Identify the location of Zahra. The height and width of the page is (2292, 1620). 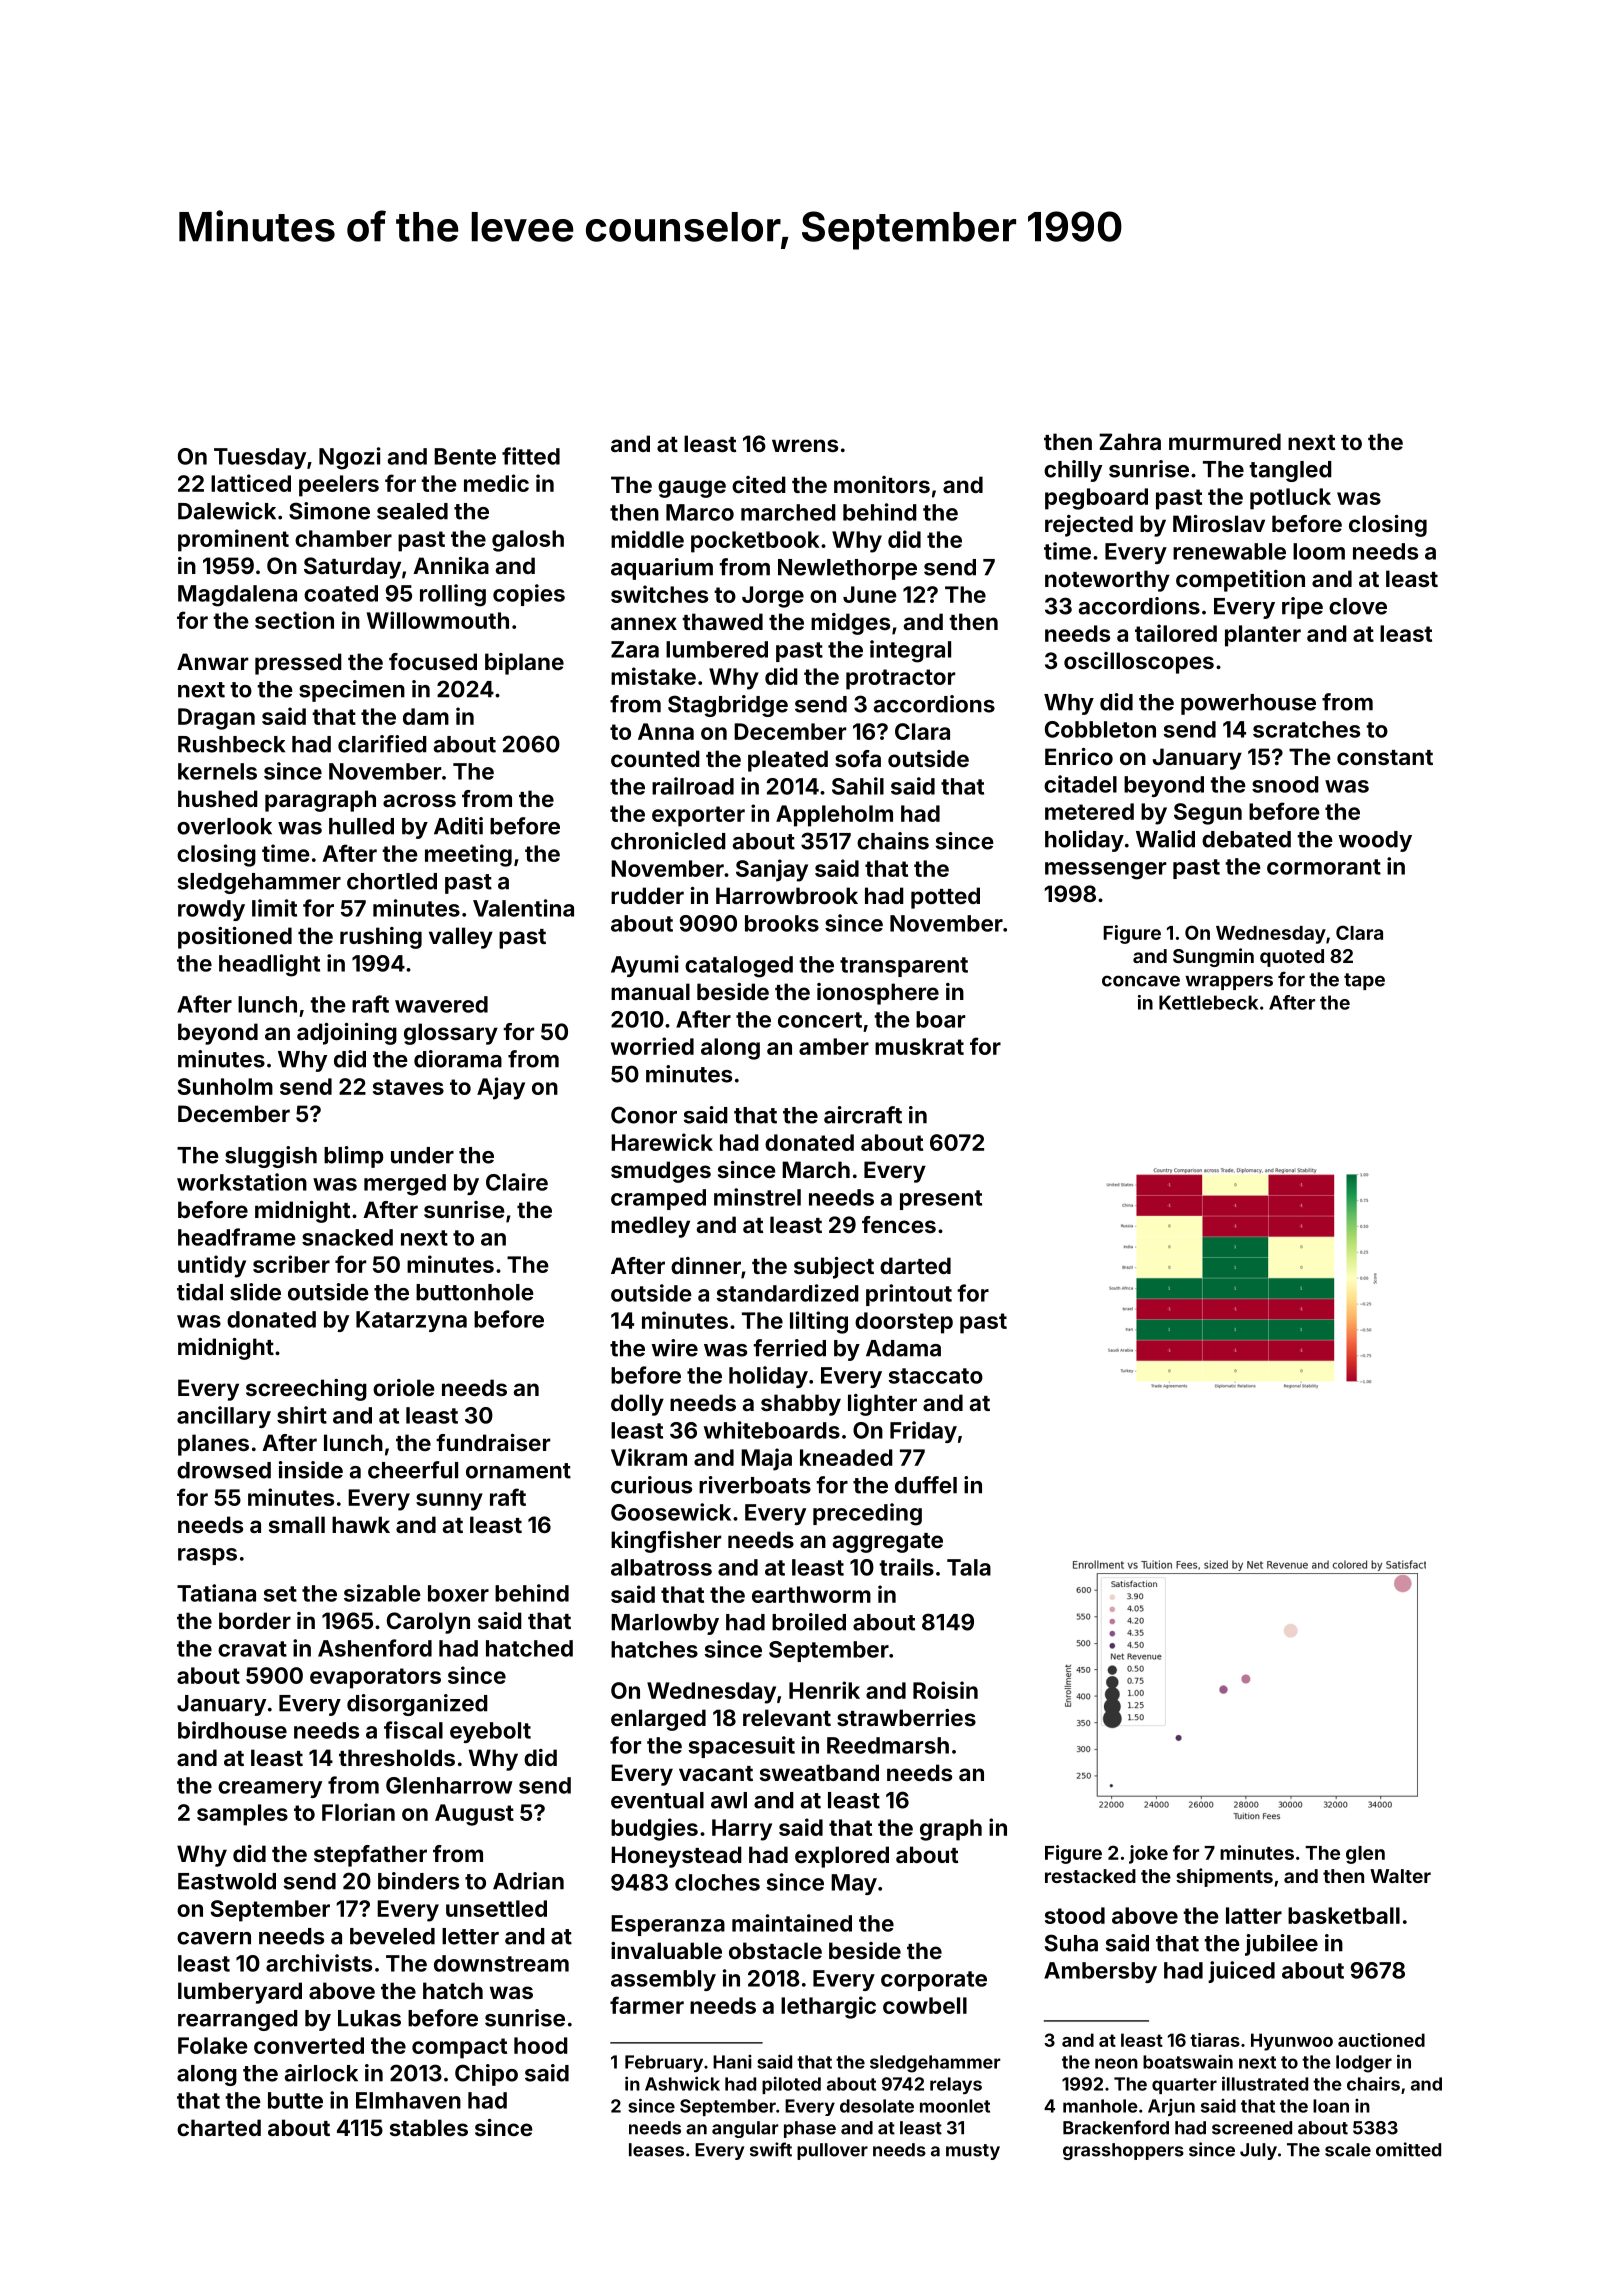
(1130, 441).
